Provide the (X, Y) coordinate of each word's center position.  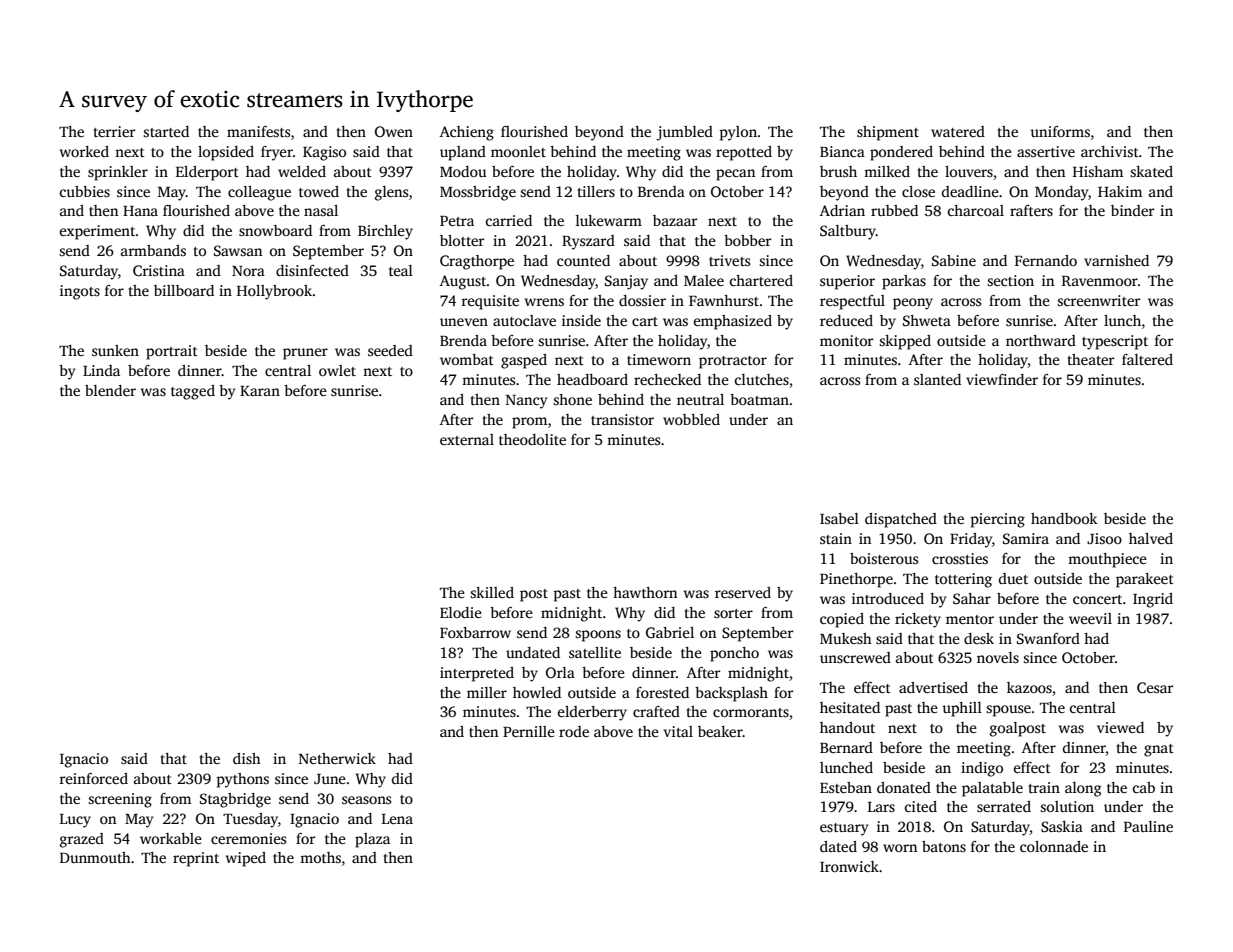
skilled (492, 592)
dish (247, 758)
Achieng (467, 133)
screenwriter (1098, 300)
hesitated (850, 707)
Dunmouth (95, 857)
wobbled (691, 419)
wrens (544, 302)
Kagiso (324, 153)
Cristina (159, 270)
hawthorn (645, 592)
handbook (1064, 518)
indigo (982, 769)
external (467, 439)
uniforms (1060, 131)
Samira (1026, 538)
